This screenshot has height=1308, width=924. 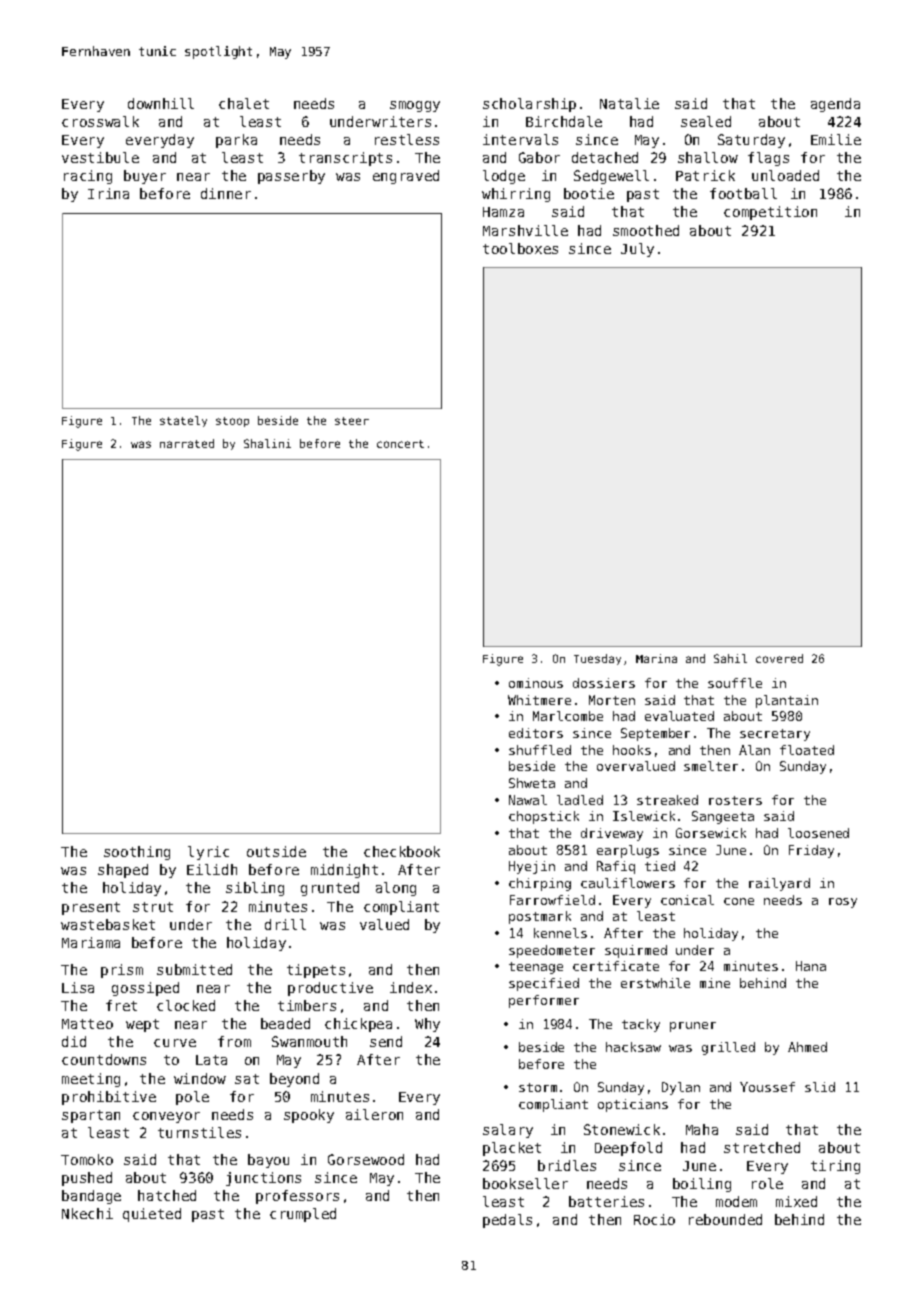 What do you see at coordinates (836, 139) in the screenshot?
I see `Emilie` at bounding box center [836, 139].
